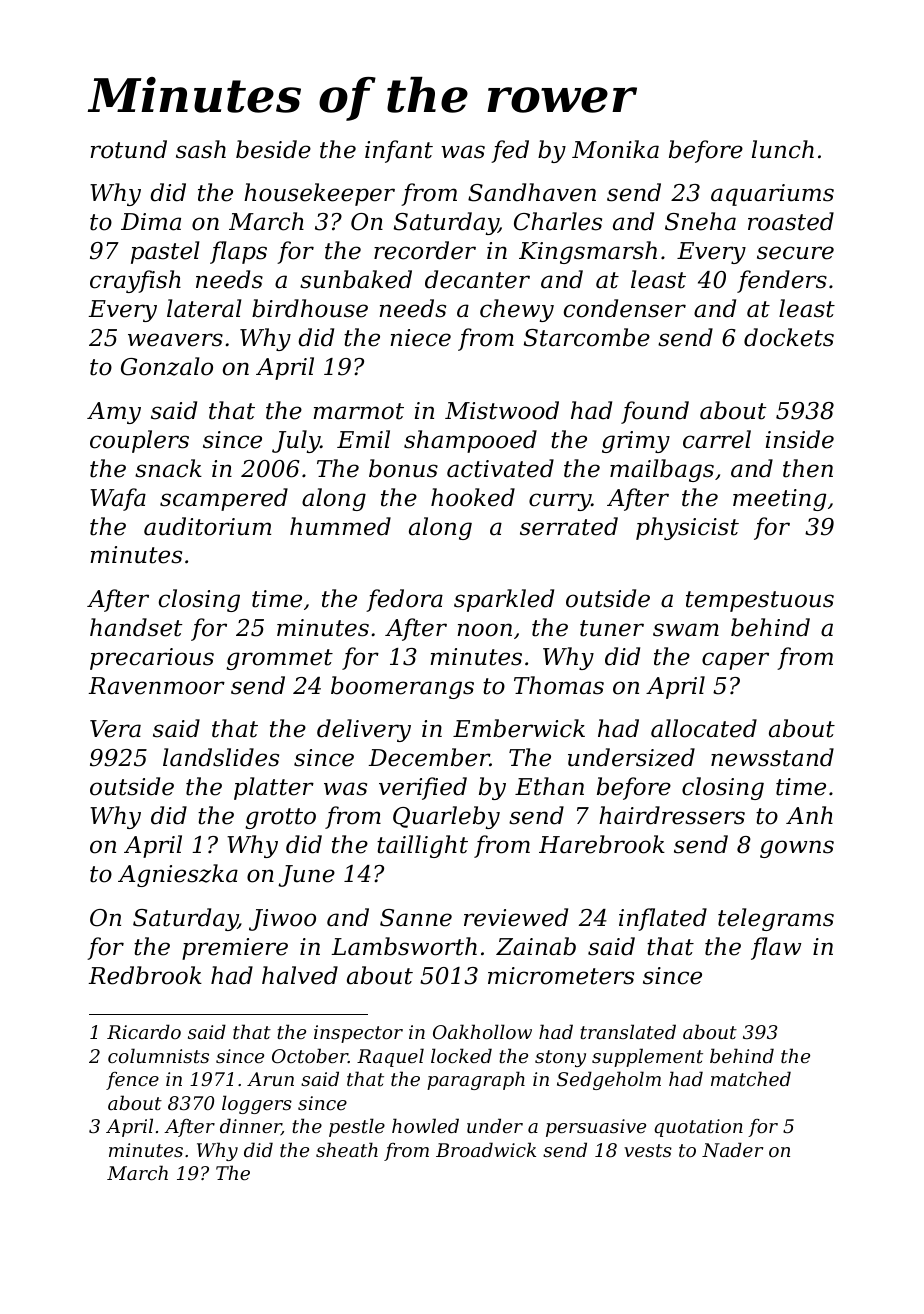 This screenshot has height=1314, width=924. Describe the element at coordinates (625, 308) in the screenshot. I see `condenser` at that location.
